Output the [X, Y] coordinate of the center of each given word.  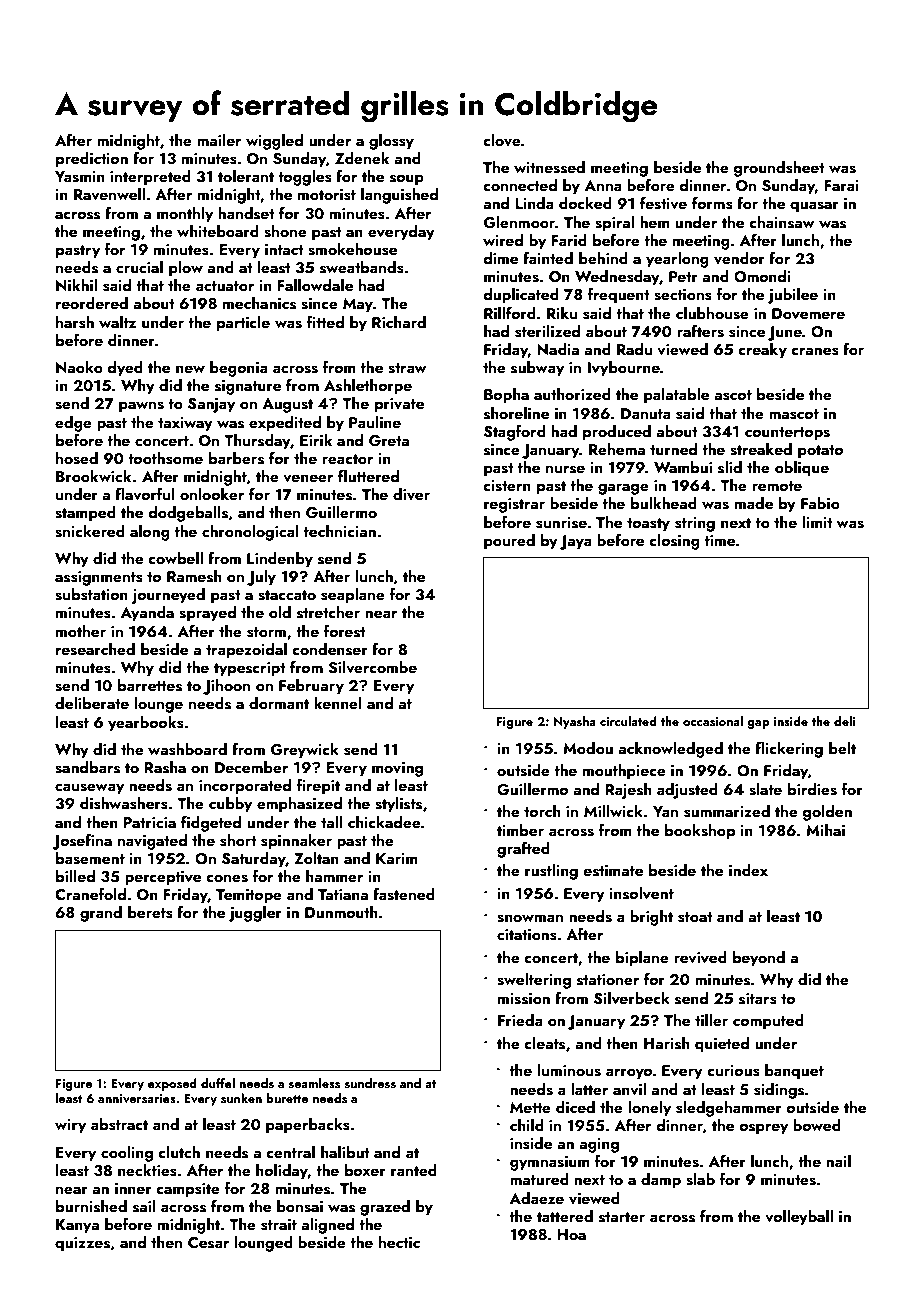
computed [768, 1022]
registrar [514, 505]
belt [842, 748]
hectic [399, 1242]
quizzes [82, 1244]
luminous [569, 1070]
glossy [391, 142]
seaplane [353, 596]
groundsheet [779, 169]
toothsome [165, 458]
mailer [219, 140]
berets [150, 912]
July [261, 578]
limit [817, 522]
